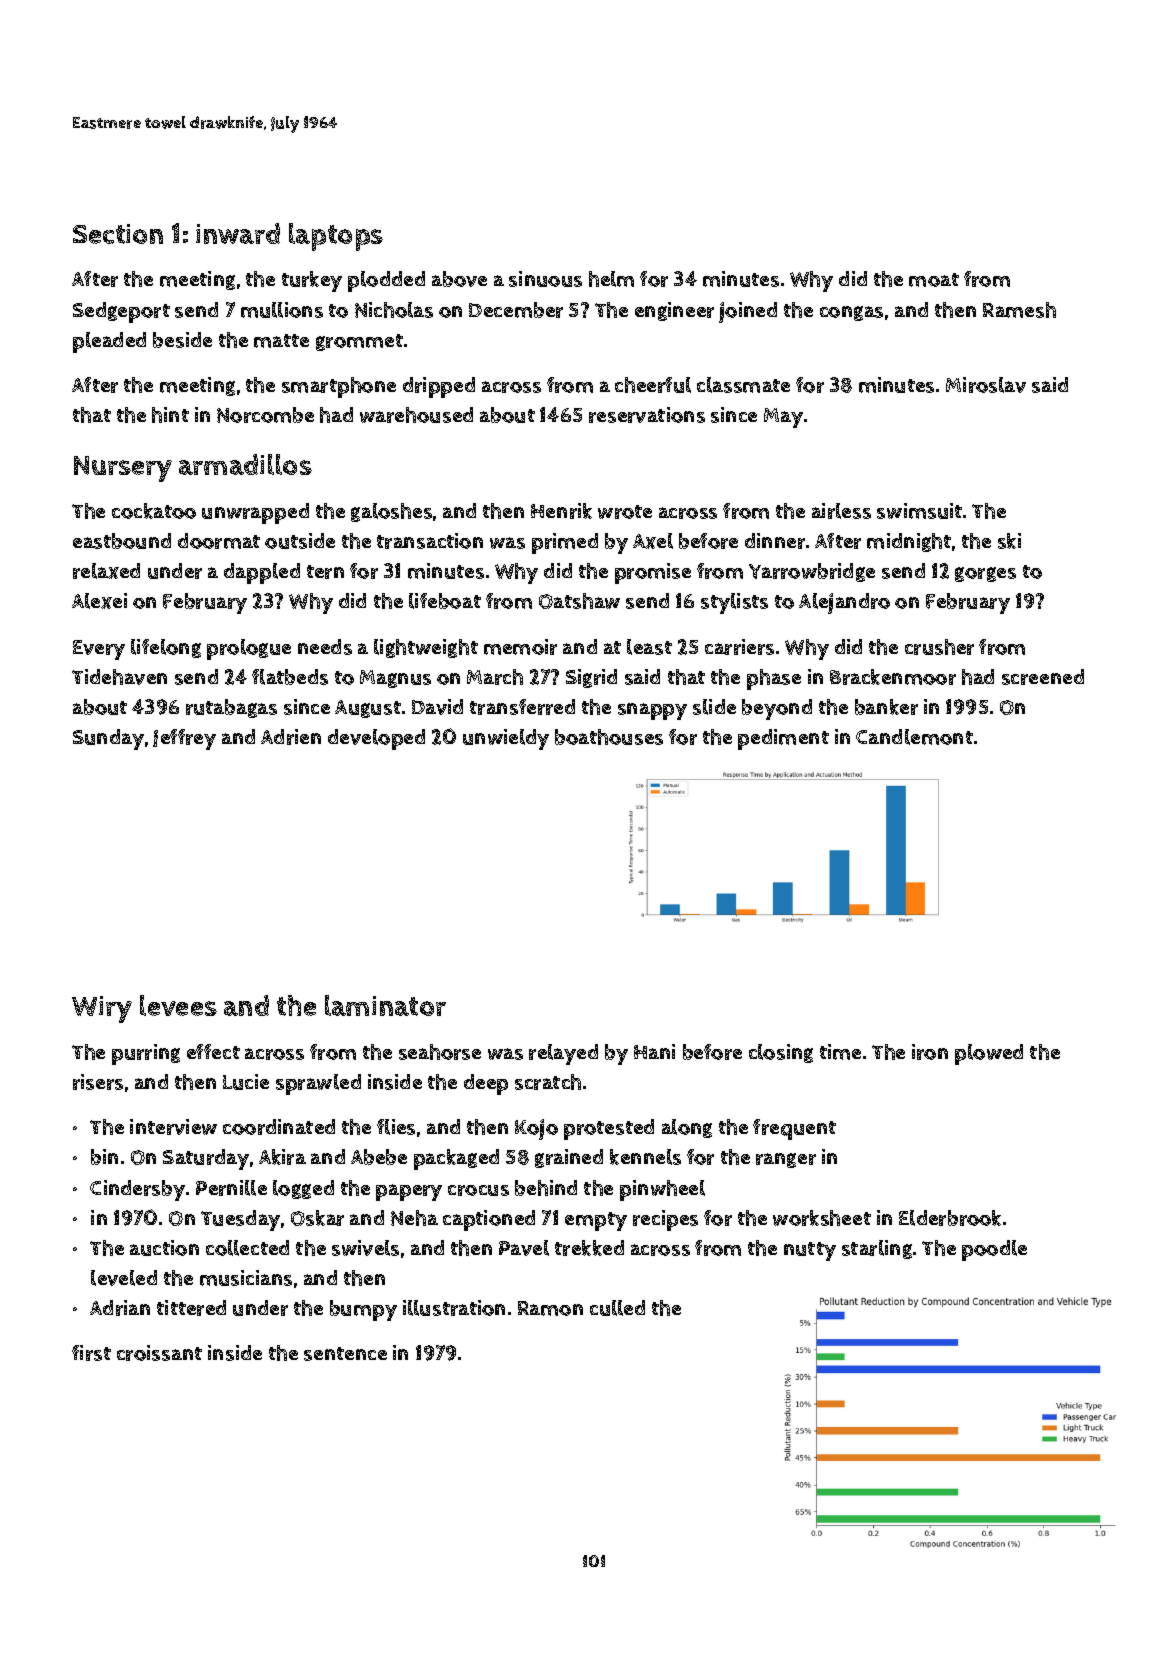 This image has width=1165, height=1654. I want to click on Section, so click(118, 234).
